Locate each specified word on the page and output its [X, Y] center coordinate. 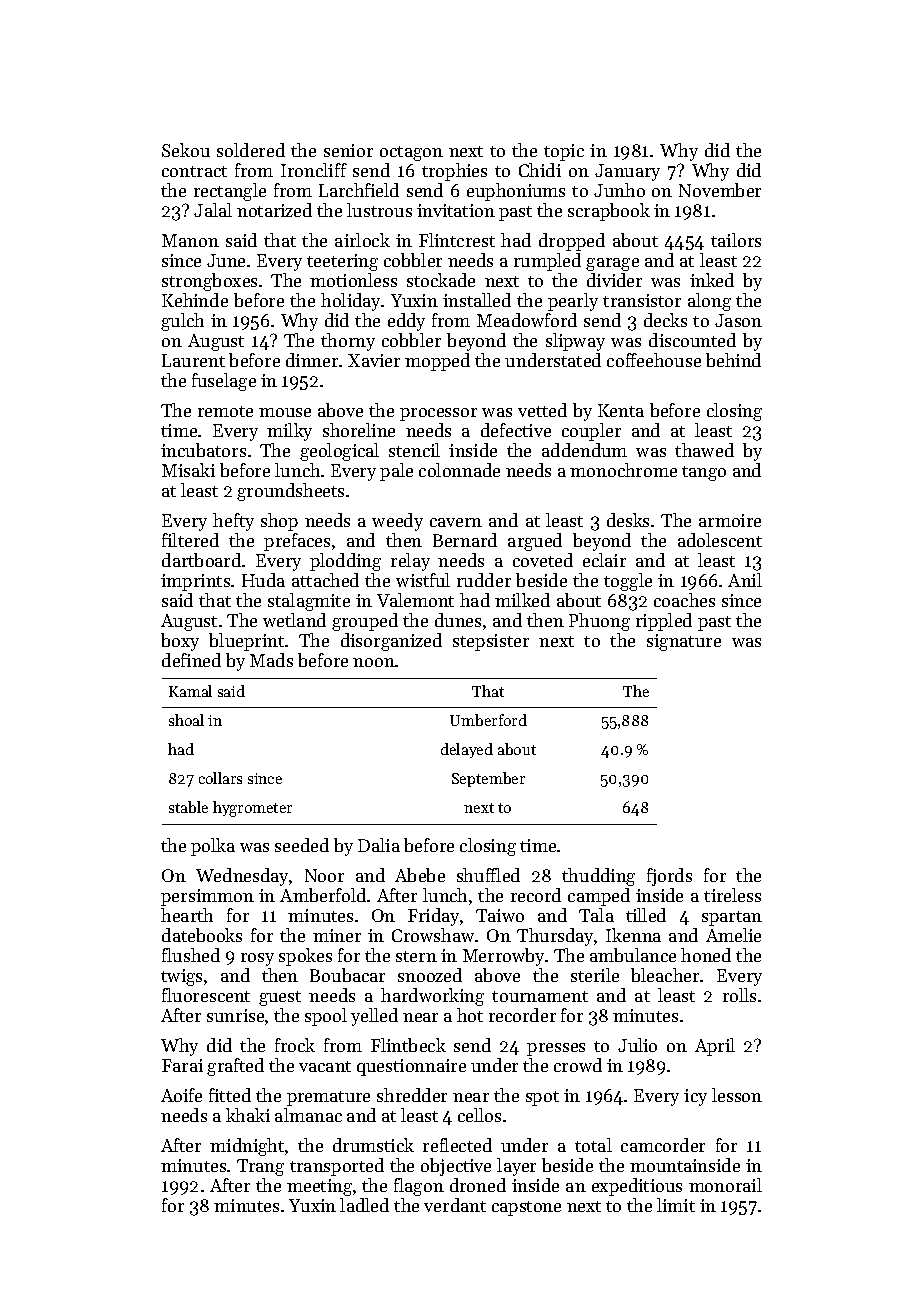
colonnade [459, 470]
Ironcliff [314, 170]
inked [712, 280]
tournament [540, 996]
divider [614, 280]
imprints [195, 582]
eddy [406, 322]
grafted [235, 1067]
